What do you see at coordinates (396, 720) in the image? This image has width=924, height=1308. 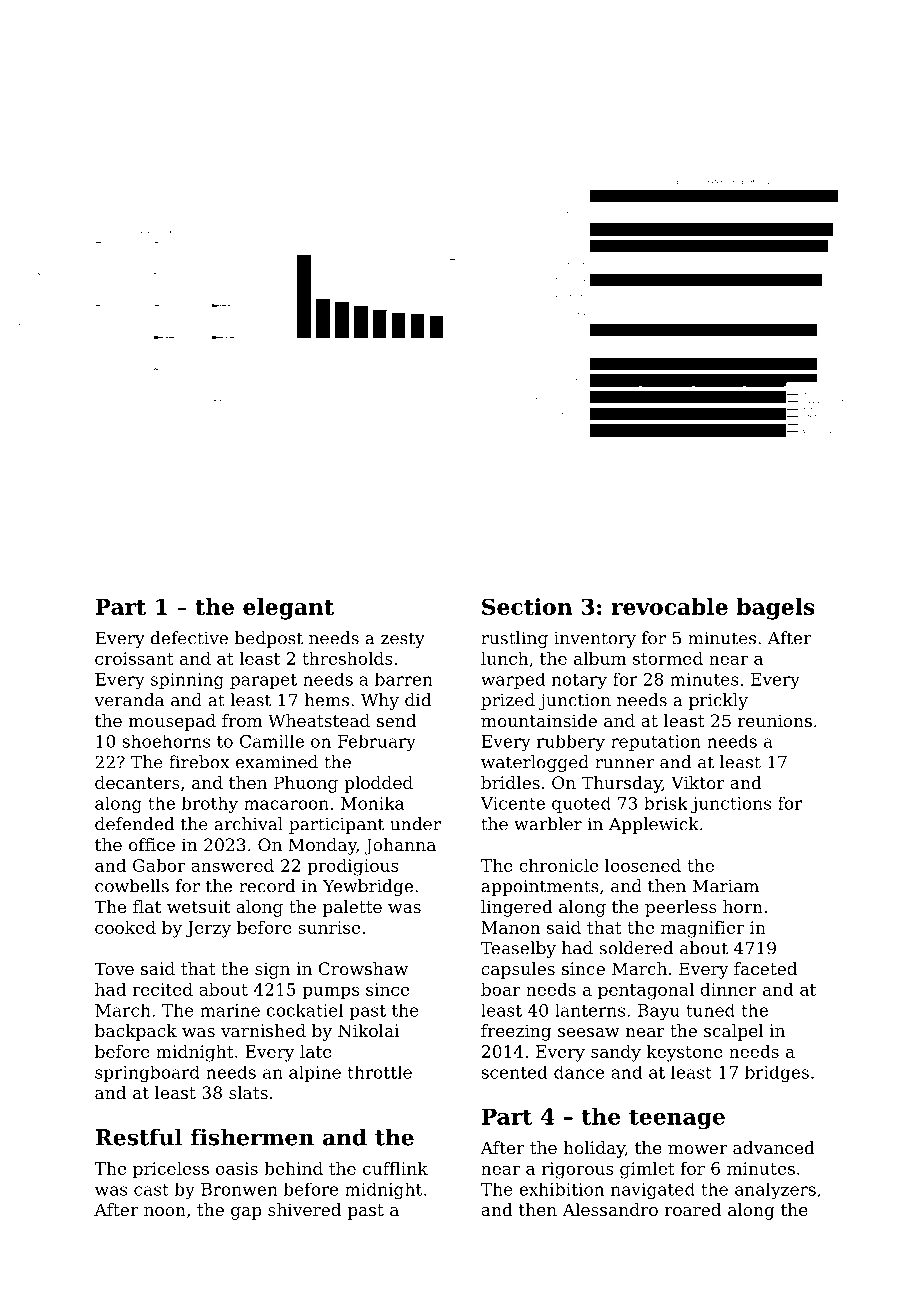 I see `send` at bounding box center [396, 720].
